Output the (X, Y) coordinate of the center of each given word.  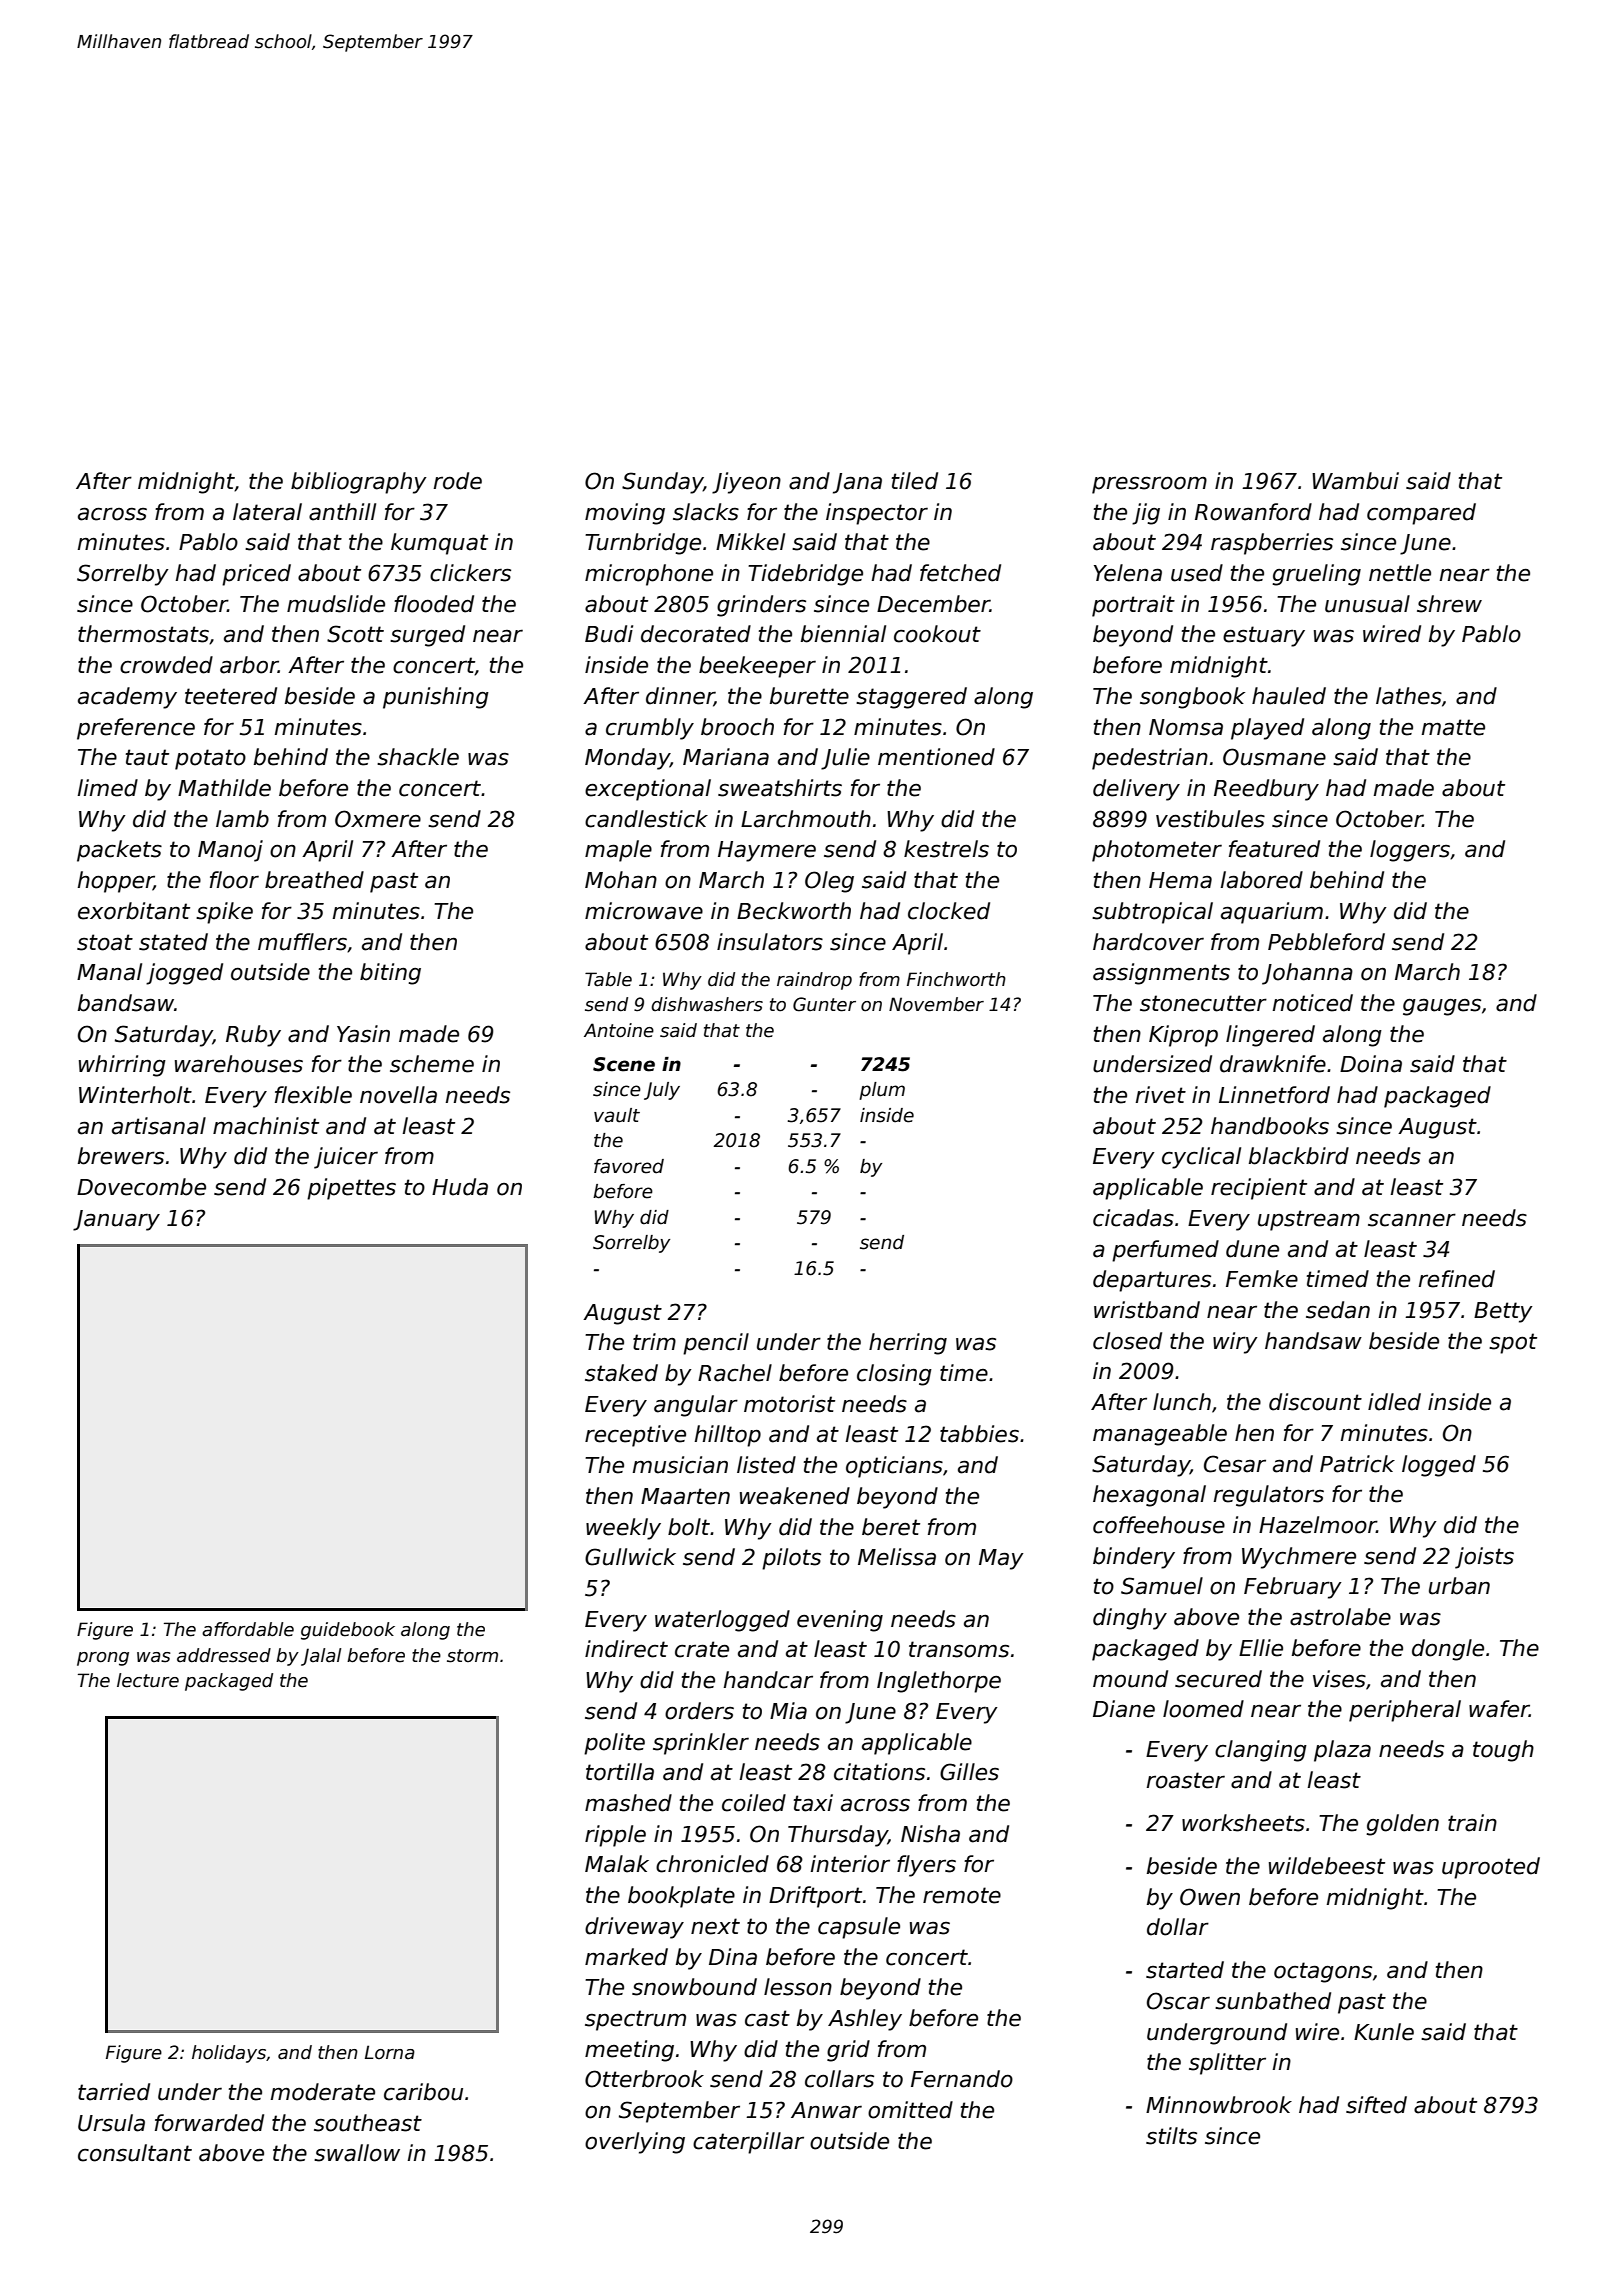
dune (1252, 1249)
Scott (355, 634)
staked (621, 1373)
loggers (1410, 851)
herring (908, 1344)
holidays (229, 2054)
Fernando (962, 2079)
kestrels (946, 849)
